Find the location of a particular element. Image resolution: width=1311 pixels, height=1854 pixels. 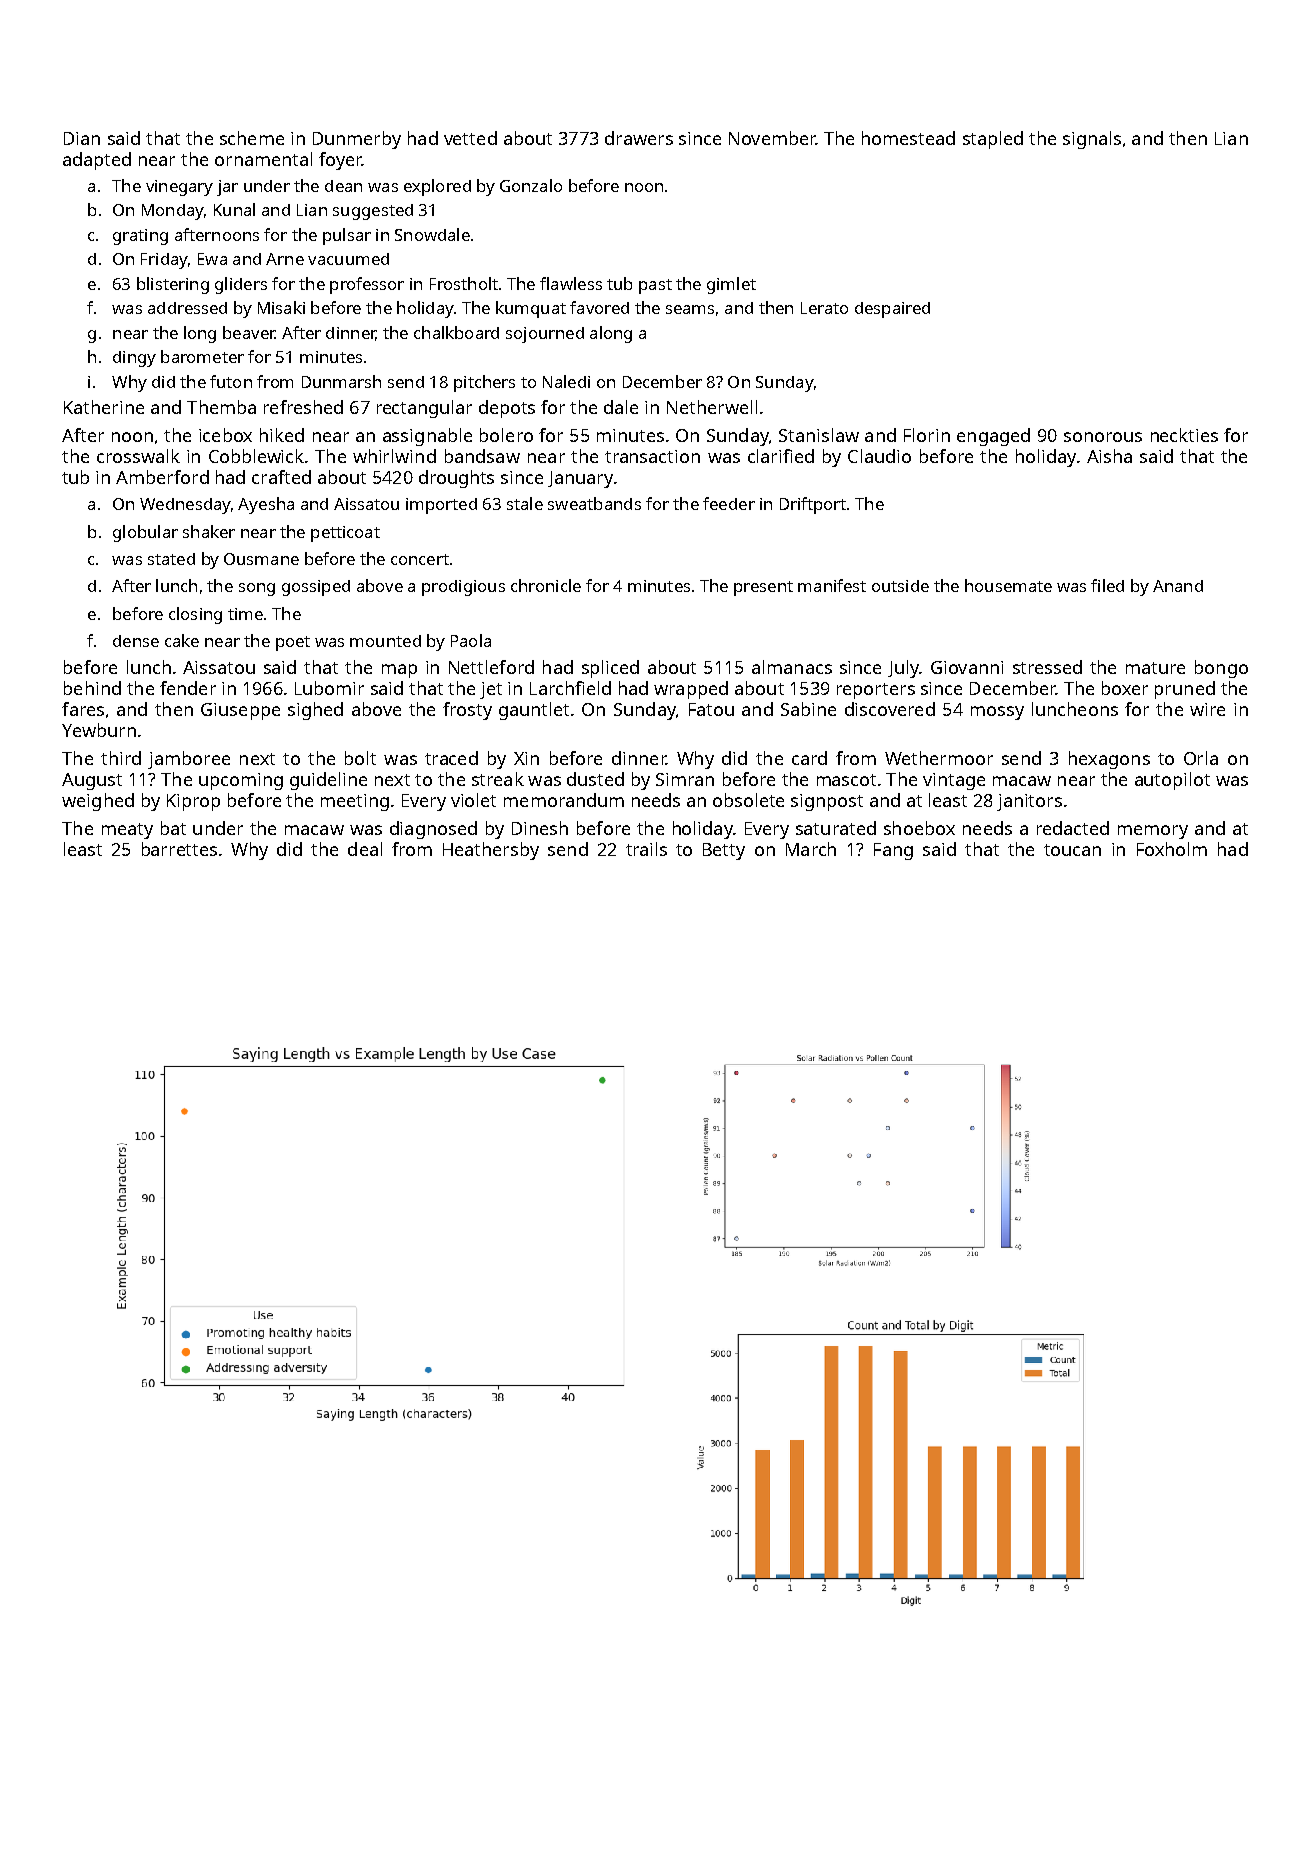

Dian is located at coordinates (82, 138).
